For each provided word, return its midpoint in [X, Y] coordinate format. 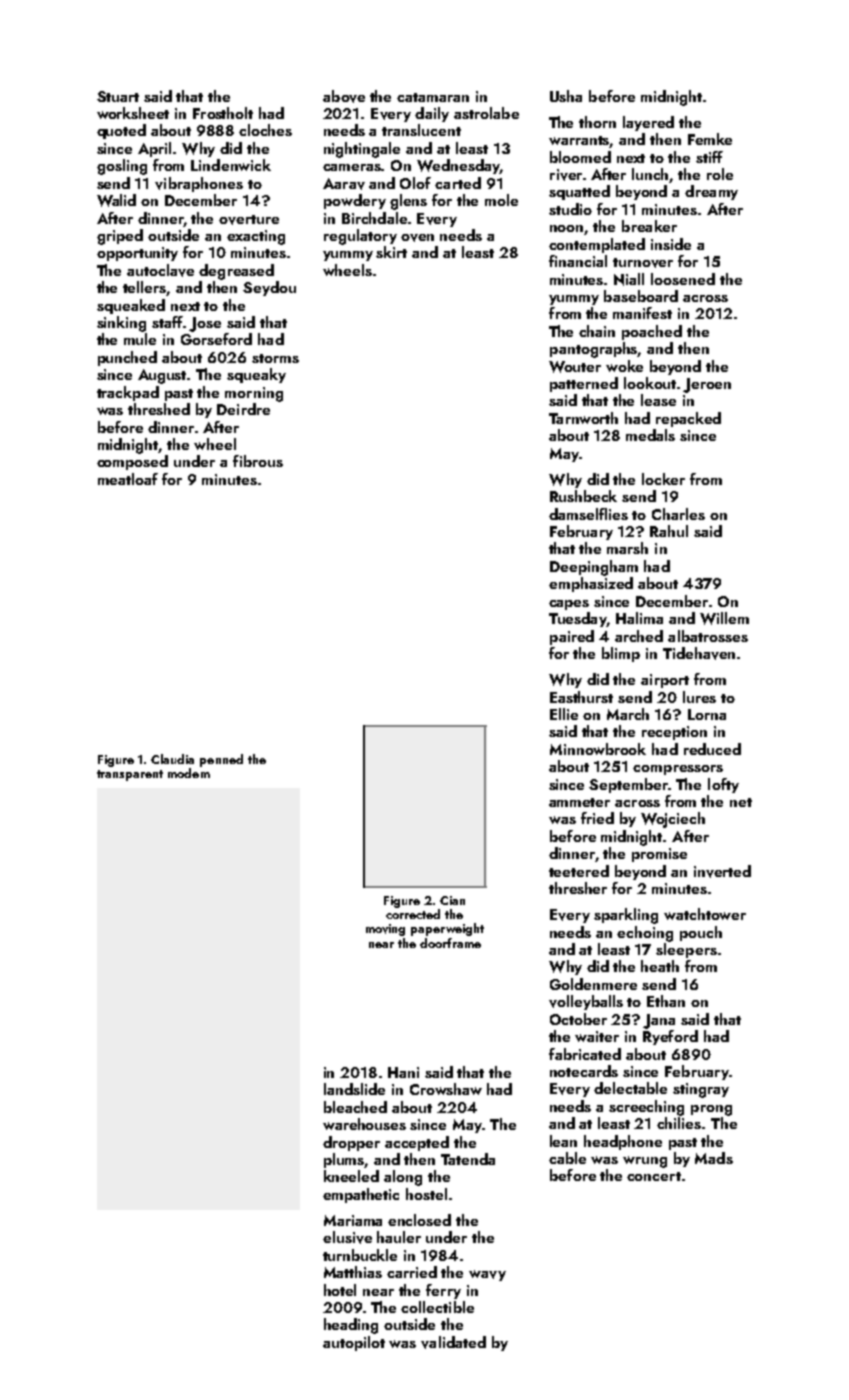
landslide [354, 1089]
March [628, 714]
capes [569, 605]
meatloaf [128, 479]
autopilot [354, 1343]
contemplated [597, 245]
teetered [579, 871]
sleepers [686, 950]
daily [432, 114]
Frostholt [223, 113]
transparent [130, 775]
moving [385, 930]
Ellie [564, 714]
